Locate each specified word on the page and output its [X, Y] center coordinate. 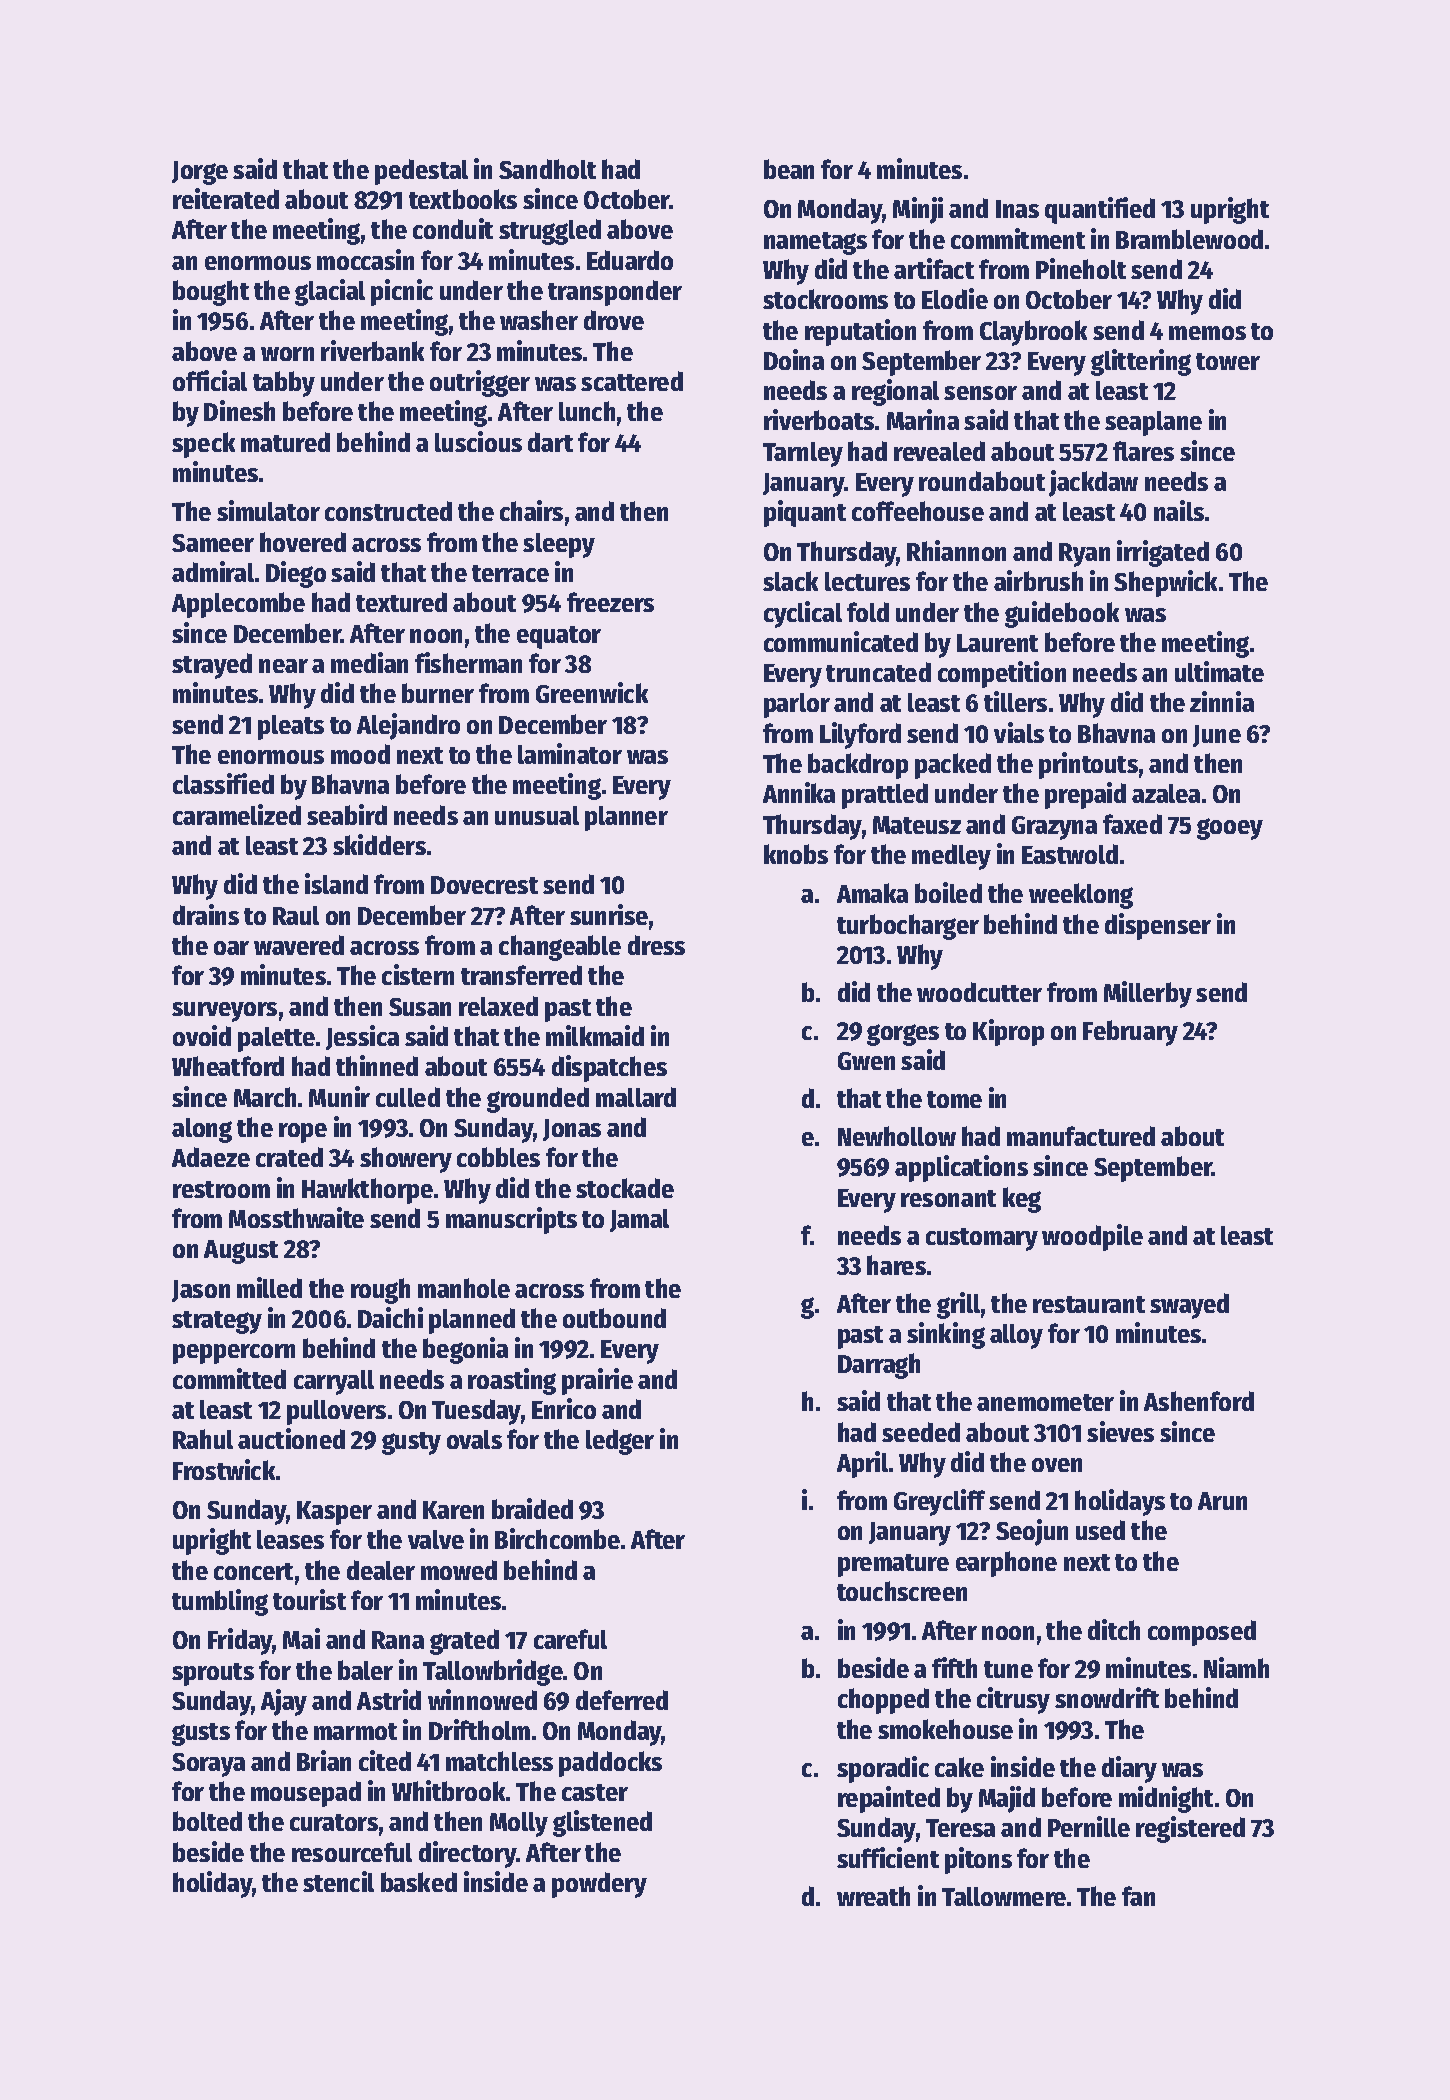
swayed [1189, 1306]
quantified [1100, 210]
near [283, 666]
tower [1228, 361]
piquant [805, 513]
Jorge [200, 173]
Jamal [639, 1220]
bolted [207, 1821]
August [241, 1252]
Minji [918, 210]
